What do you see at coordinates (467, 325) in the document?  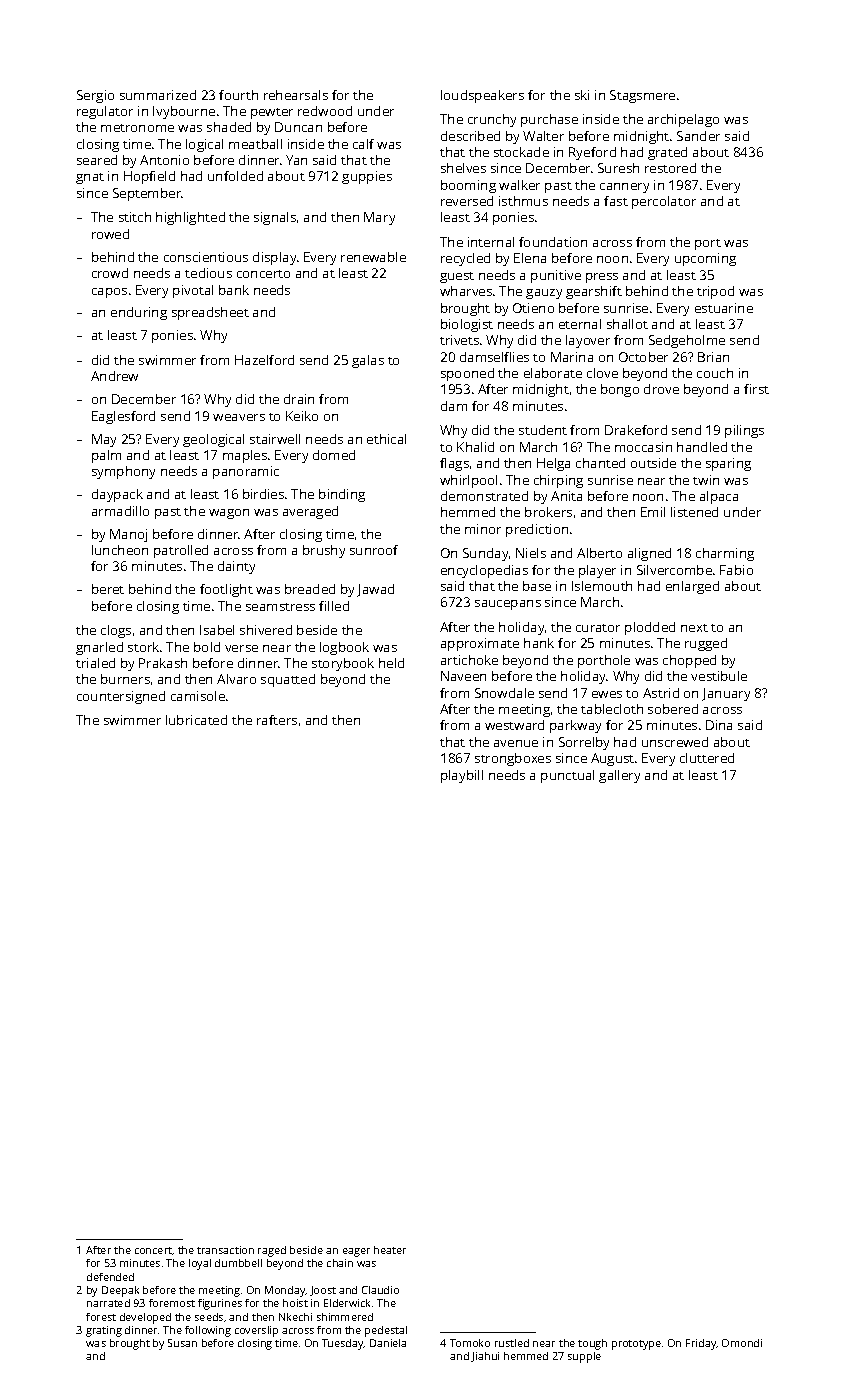 I see `biologist` at bounding box center [467, 325].
